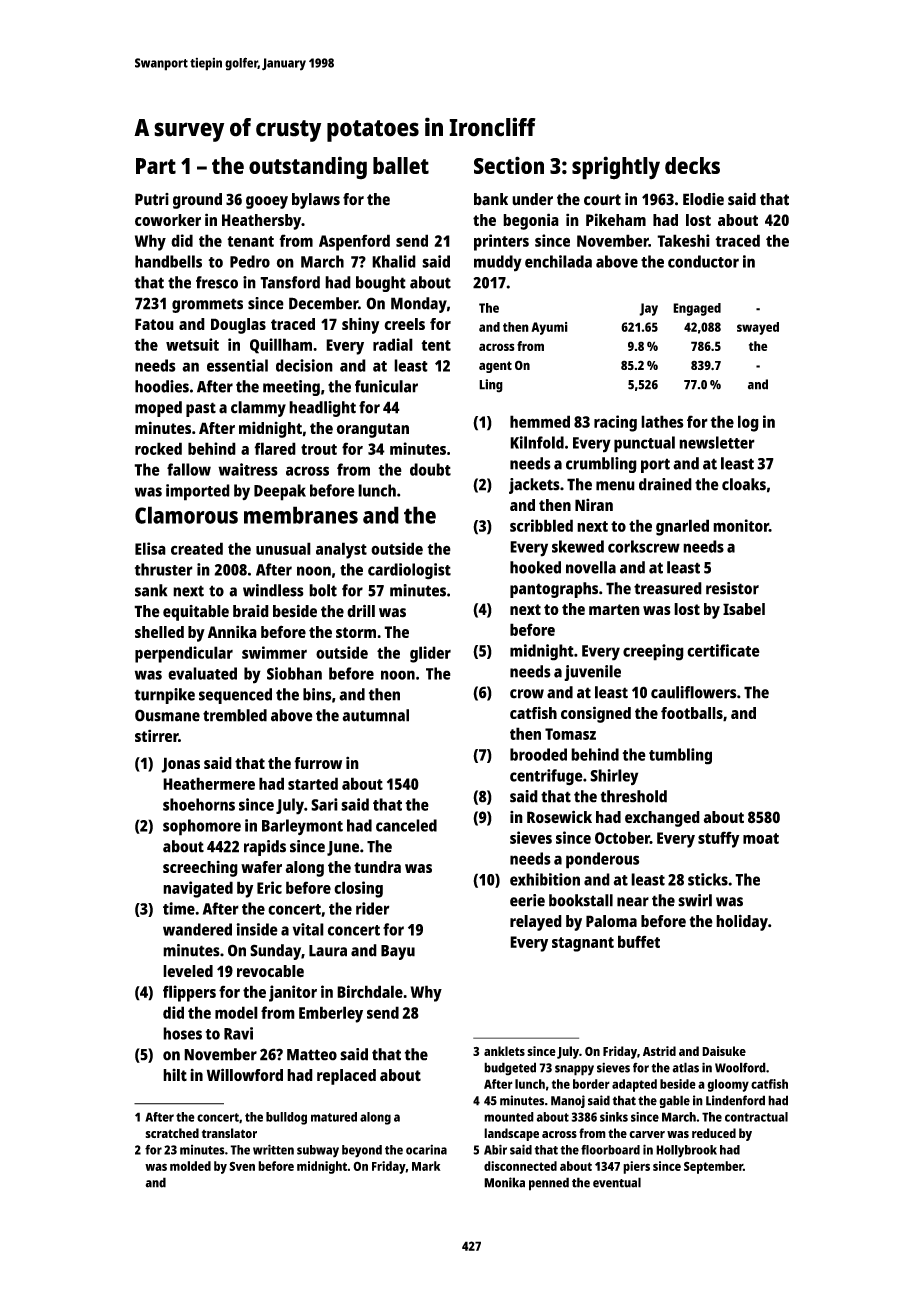  What do you see at coordinates (154, 324) in the image?
I see `Fatou` at bounding box center [154, 324].
